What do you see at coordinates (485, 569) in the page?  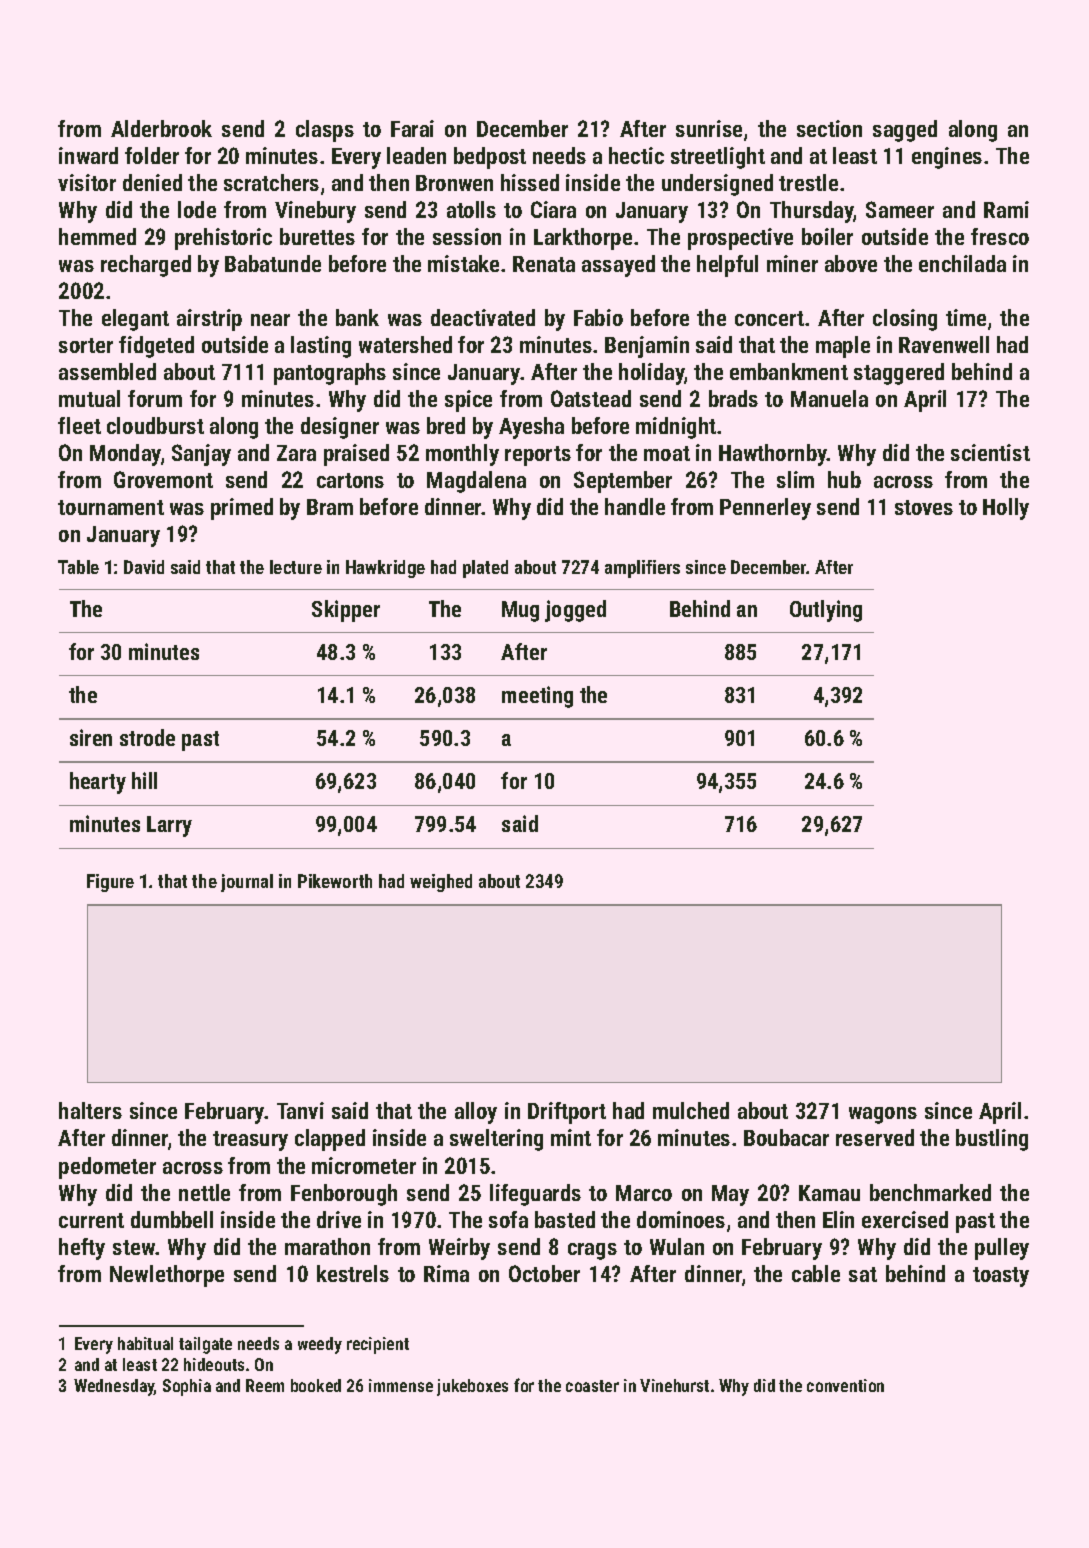 I see `plated` at bounding box center [485, 569].
